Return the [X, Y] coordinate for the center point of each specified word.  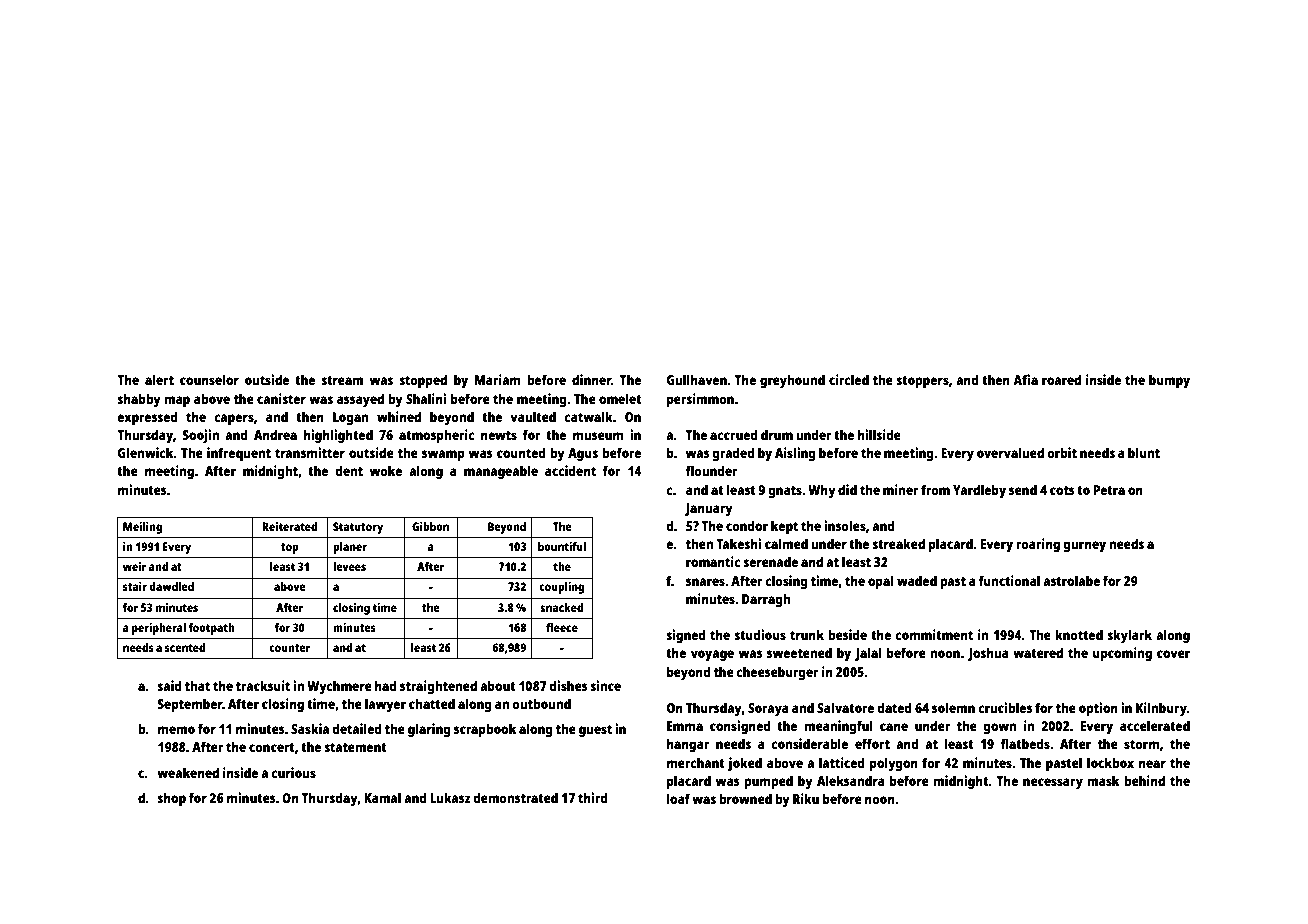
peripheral [159, 629]
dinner [591, 379]
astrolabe [1071, 580]
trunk [807, 634]
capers [234, 419]
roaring [1038, 545]
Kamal [382, 797]
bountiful [562, 546]
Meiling [142, 528]
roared [1061, 379]
